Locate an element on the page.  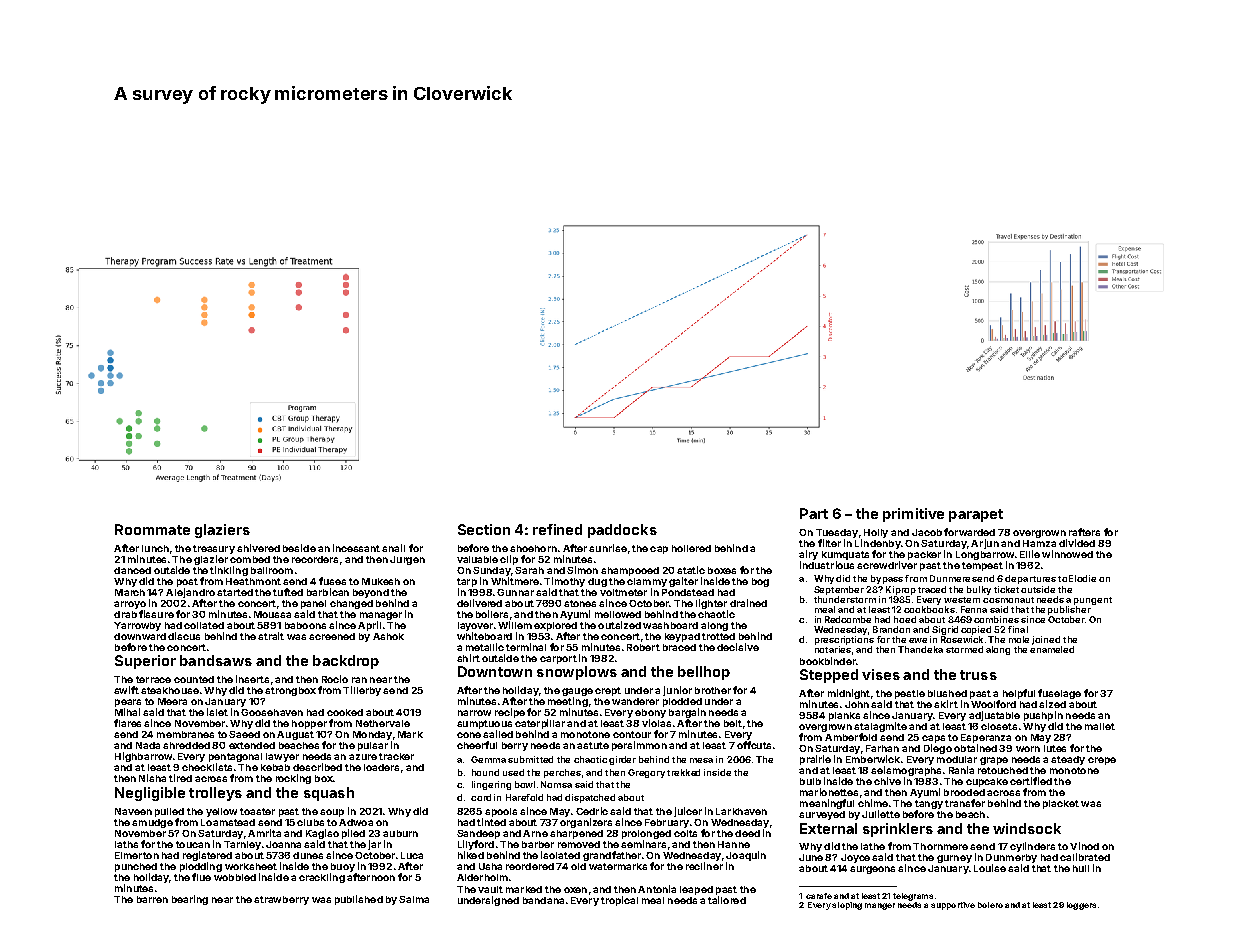
rocking is located at coordinates (293, 779).
